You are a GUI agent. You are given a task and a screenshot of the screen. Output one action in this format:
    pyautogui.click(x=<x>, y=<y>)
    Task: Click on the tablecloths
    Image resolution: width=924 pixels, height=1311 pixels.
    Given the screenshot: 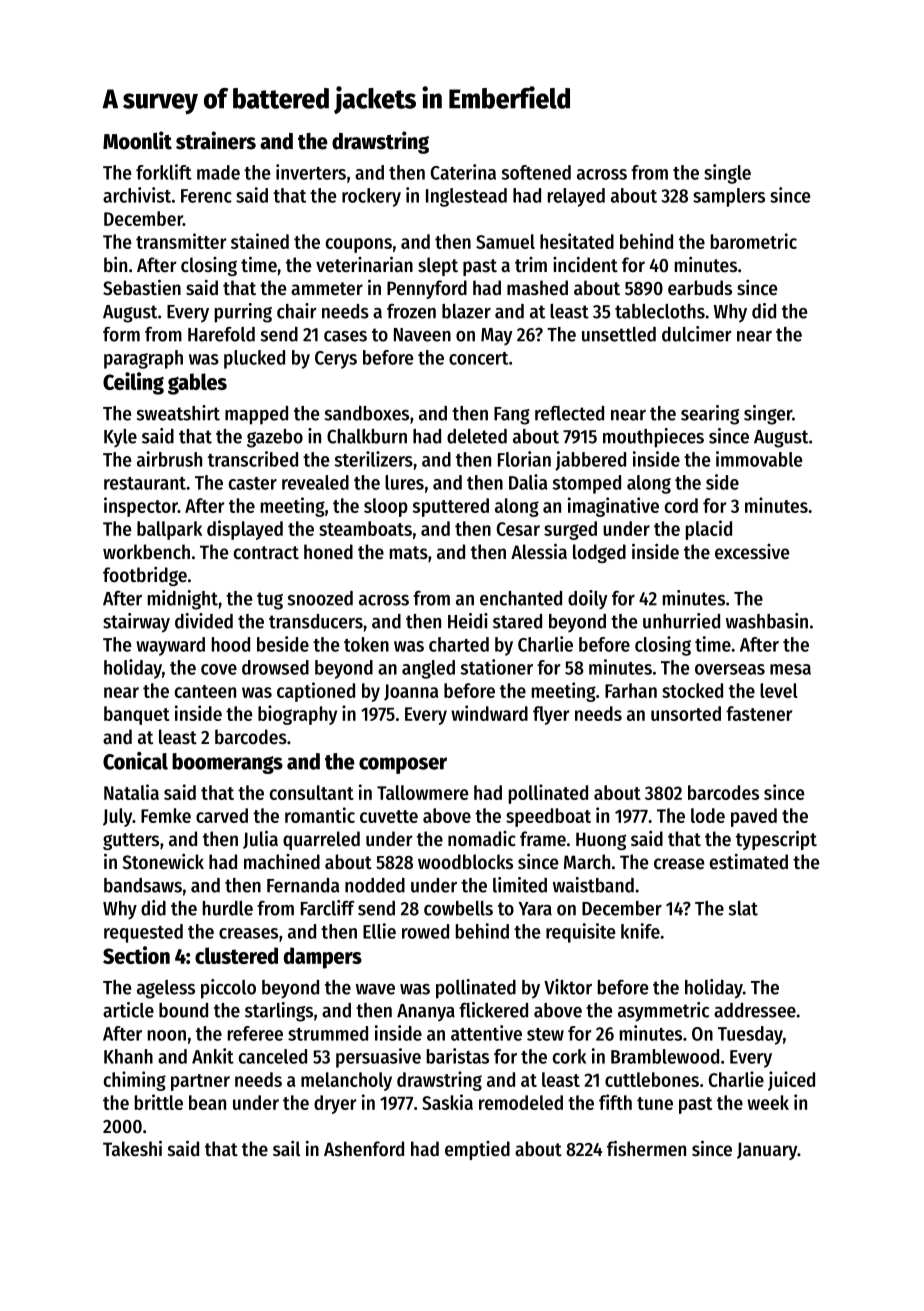 What is the action you would take?
    pyautogui.click(x=660, y=311)
